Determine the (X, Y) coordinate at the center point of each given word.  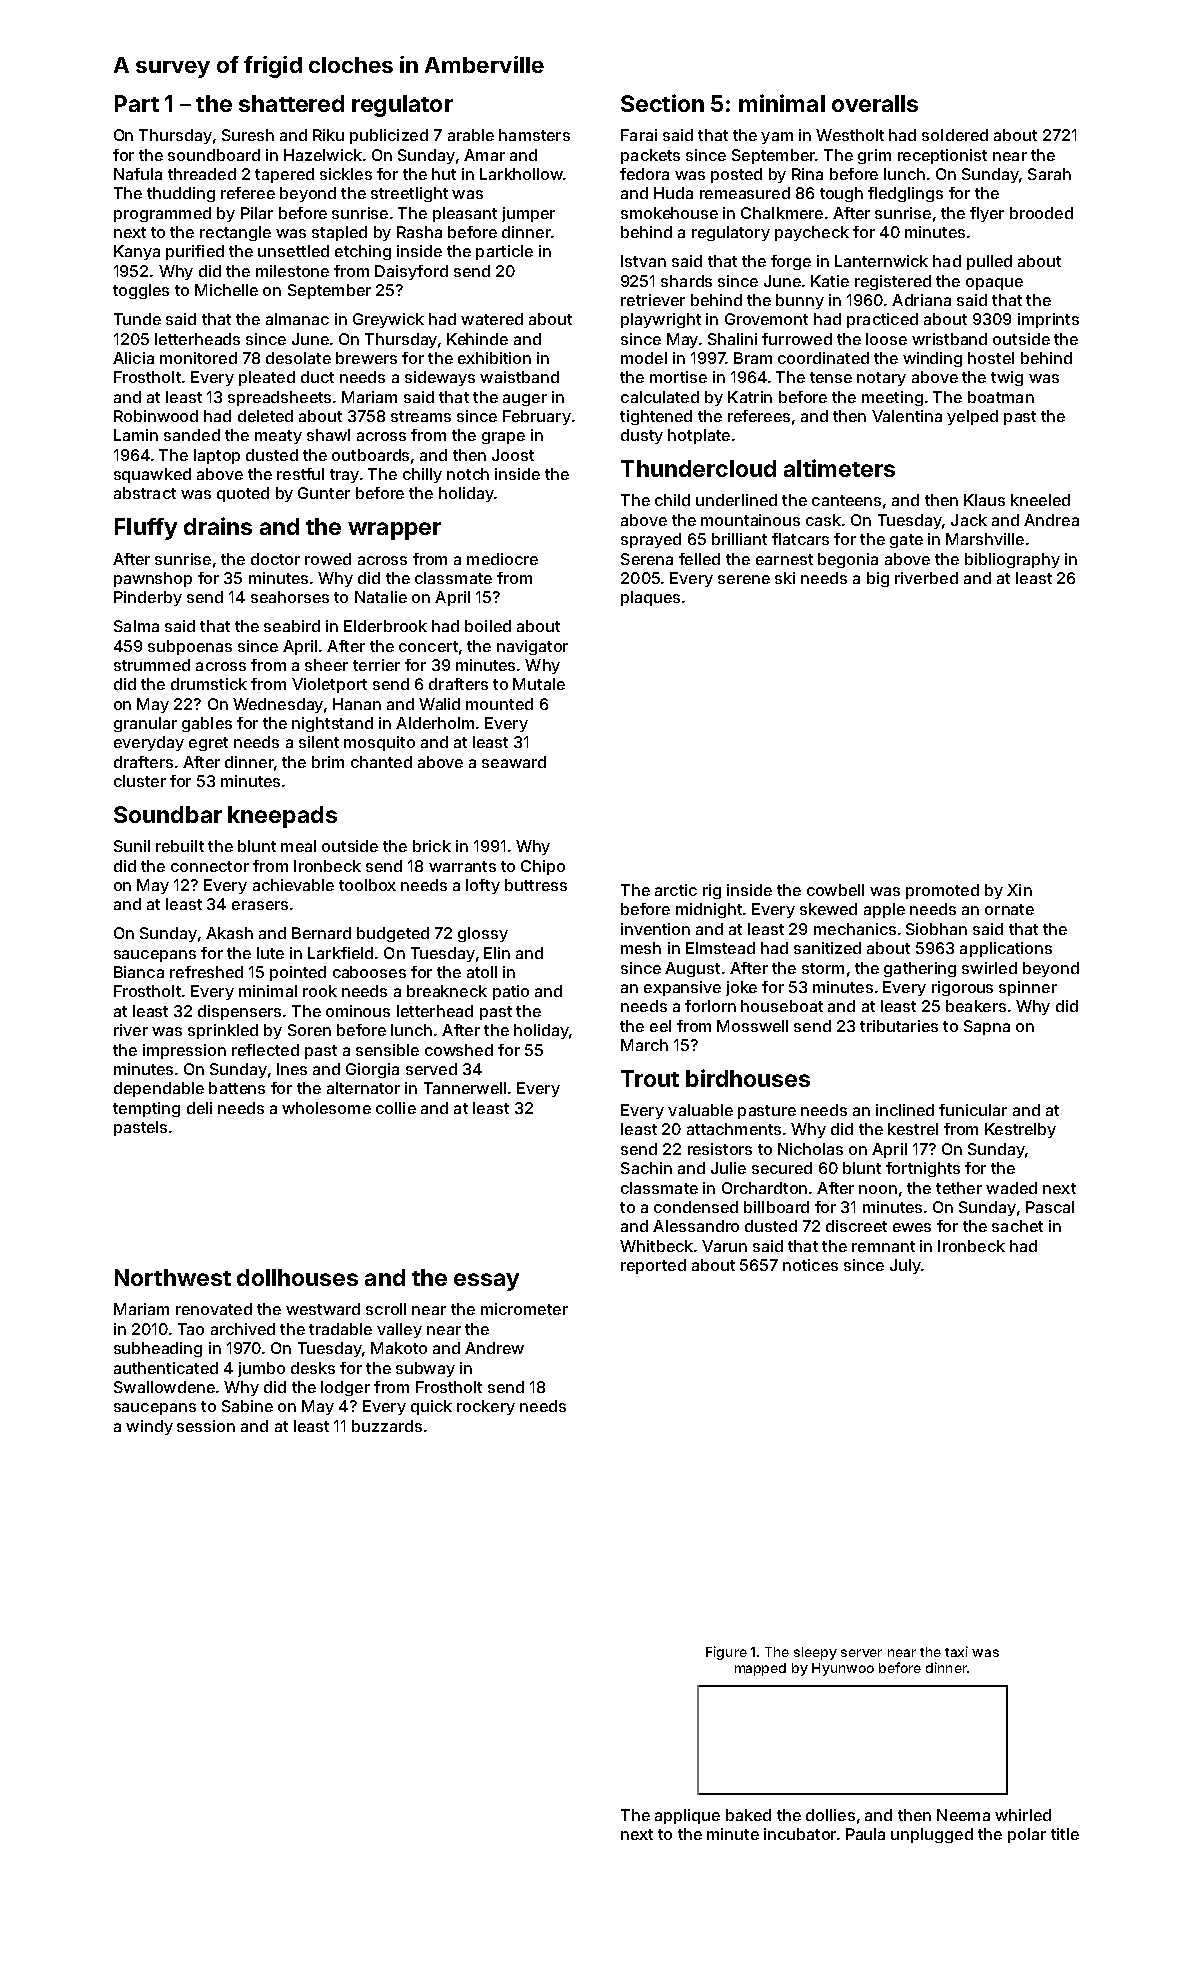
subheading (158, 1349)
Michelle (226, 290)
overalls (875, 103)
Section (662, 103)
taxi (956, 1651)
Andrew (494, 1348)
